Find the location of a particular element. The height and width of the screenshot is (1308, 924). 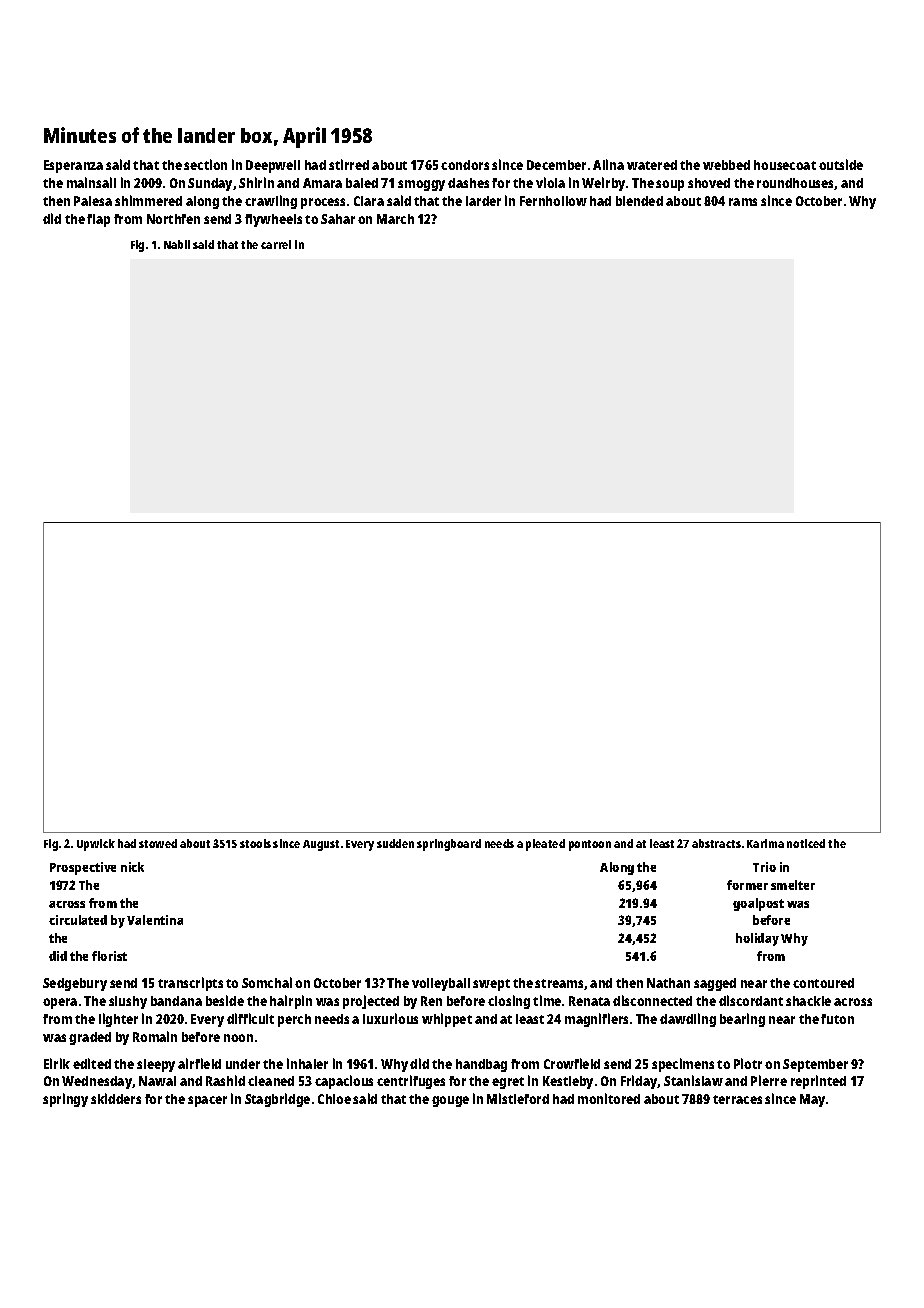

pleated is located at coordinates (545, 845).
